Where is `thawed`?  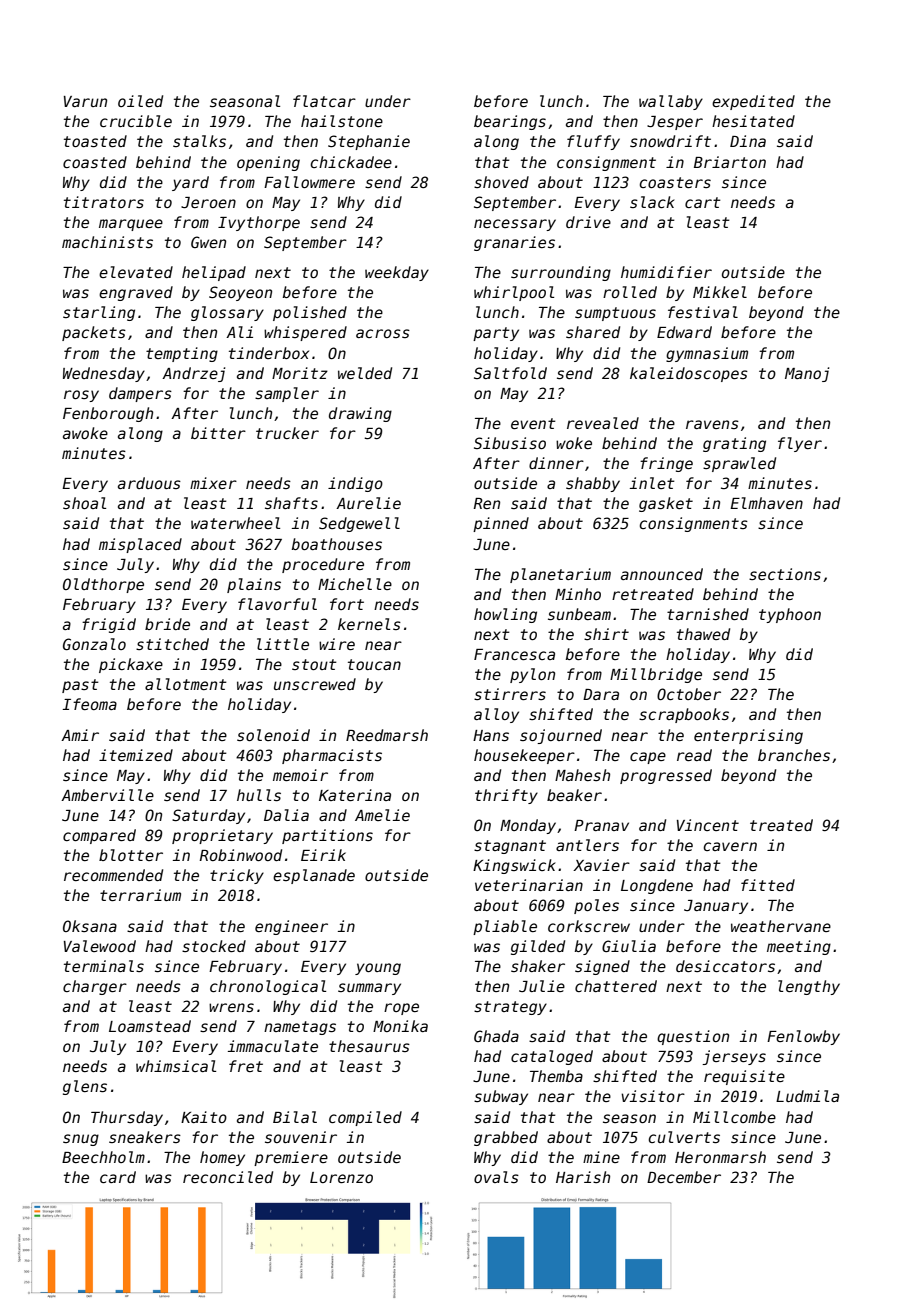
thawed is located at coordinates (703, 634).
